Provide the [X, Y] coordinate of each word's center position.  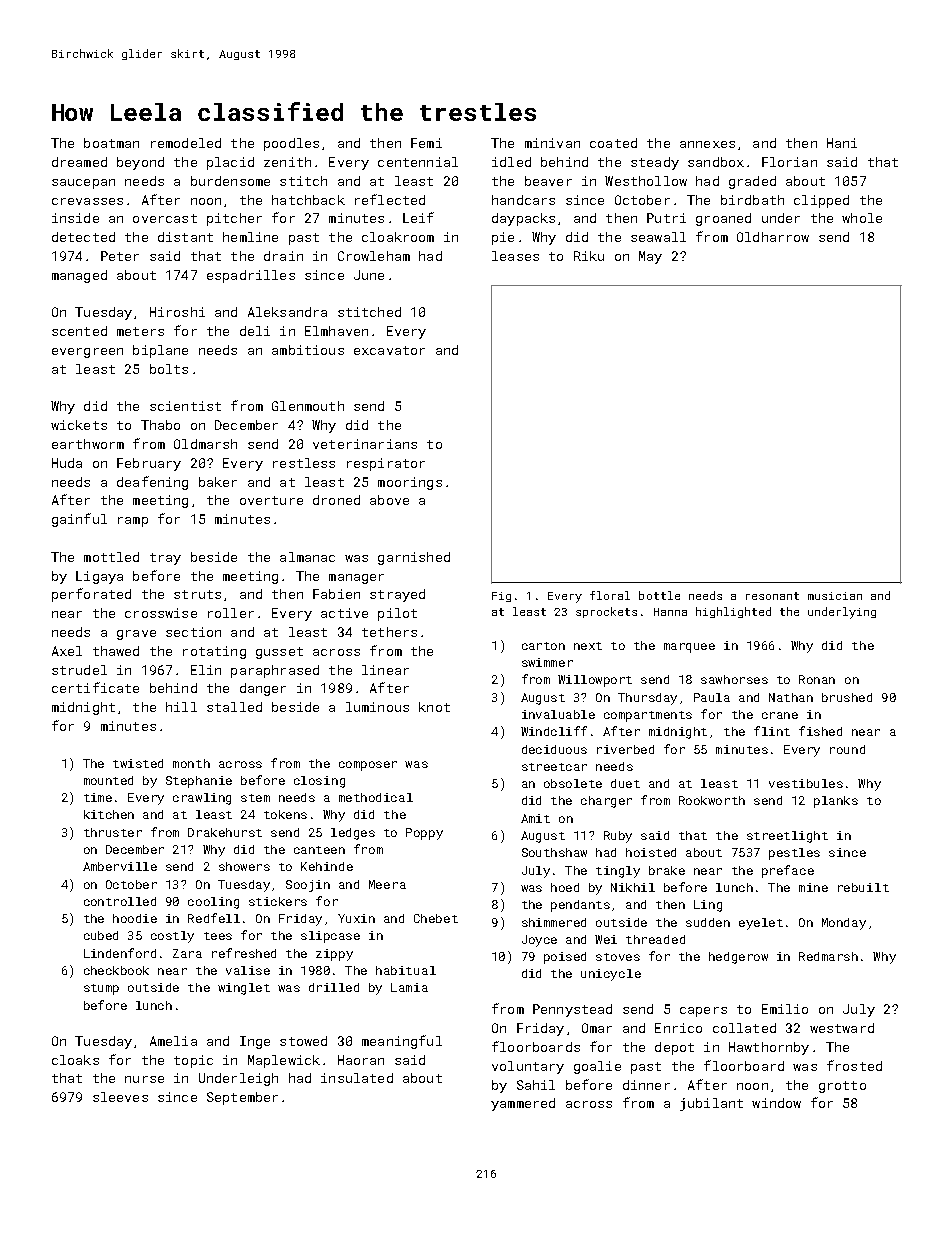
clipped [821, 201]
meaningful [402, 1042]
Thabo [160, 425]
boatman [111, 143]
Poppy [424, 834]
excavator [389, 350]
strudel [79, 670]
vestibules [806, 783]
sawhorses [734, 679]
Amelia [173, 1041]
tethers [389, 632]
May [650, 257]
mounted [108, 780]
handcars [523, 200]
